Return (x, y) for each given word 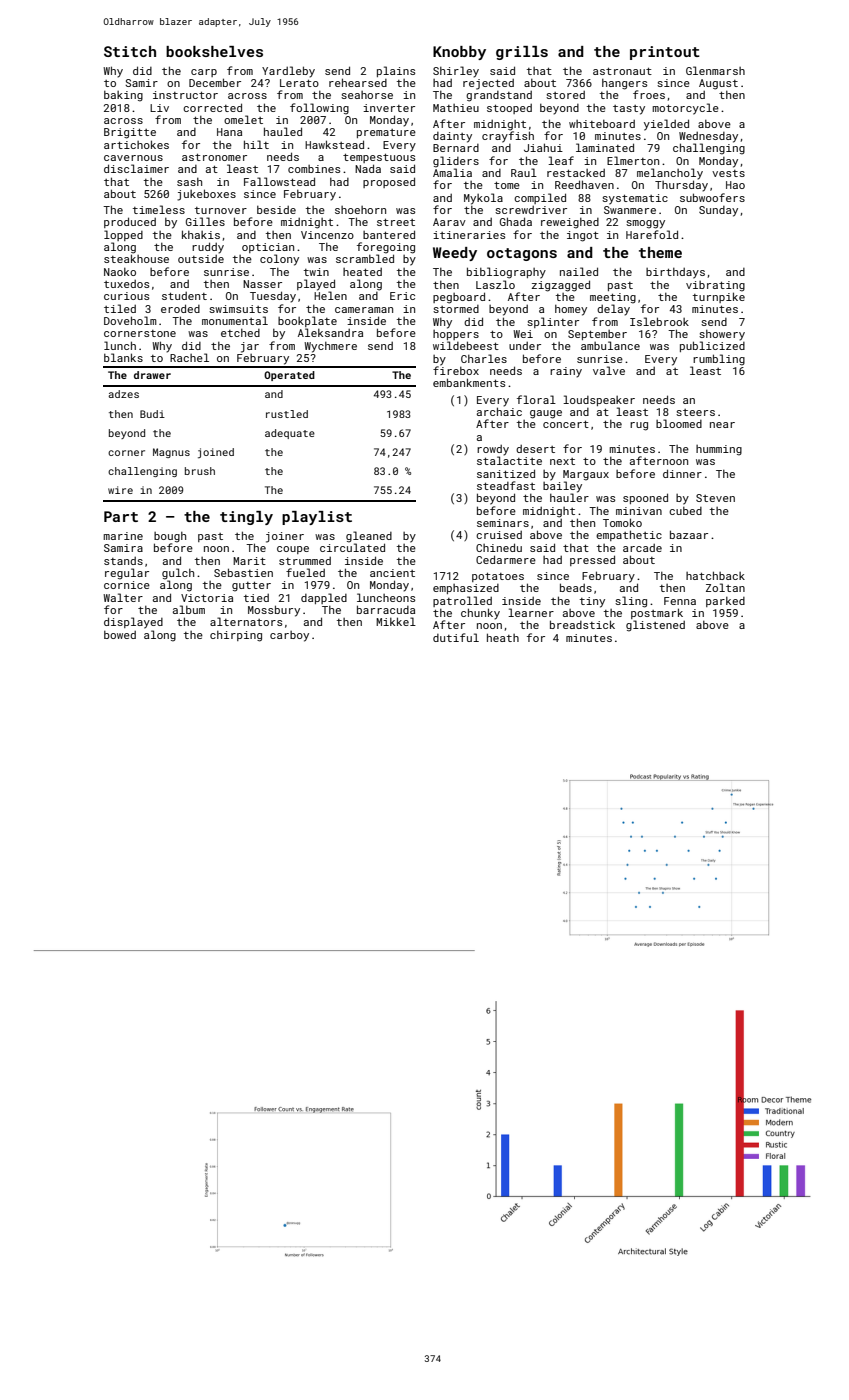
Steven (715, 498)
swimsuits (238, 309)
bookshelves (214, 51)
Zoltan (725, 587)
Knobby (459, 53)
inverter (389, 108)
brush (200, 471)
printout (665, 53)
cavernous (133, 158)
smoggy (645, 224)
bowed (120, 635)
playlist (317, 518)
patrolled (462, 601)
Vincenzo (327, 235)
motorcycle (685, 109)
